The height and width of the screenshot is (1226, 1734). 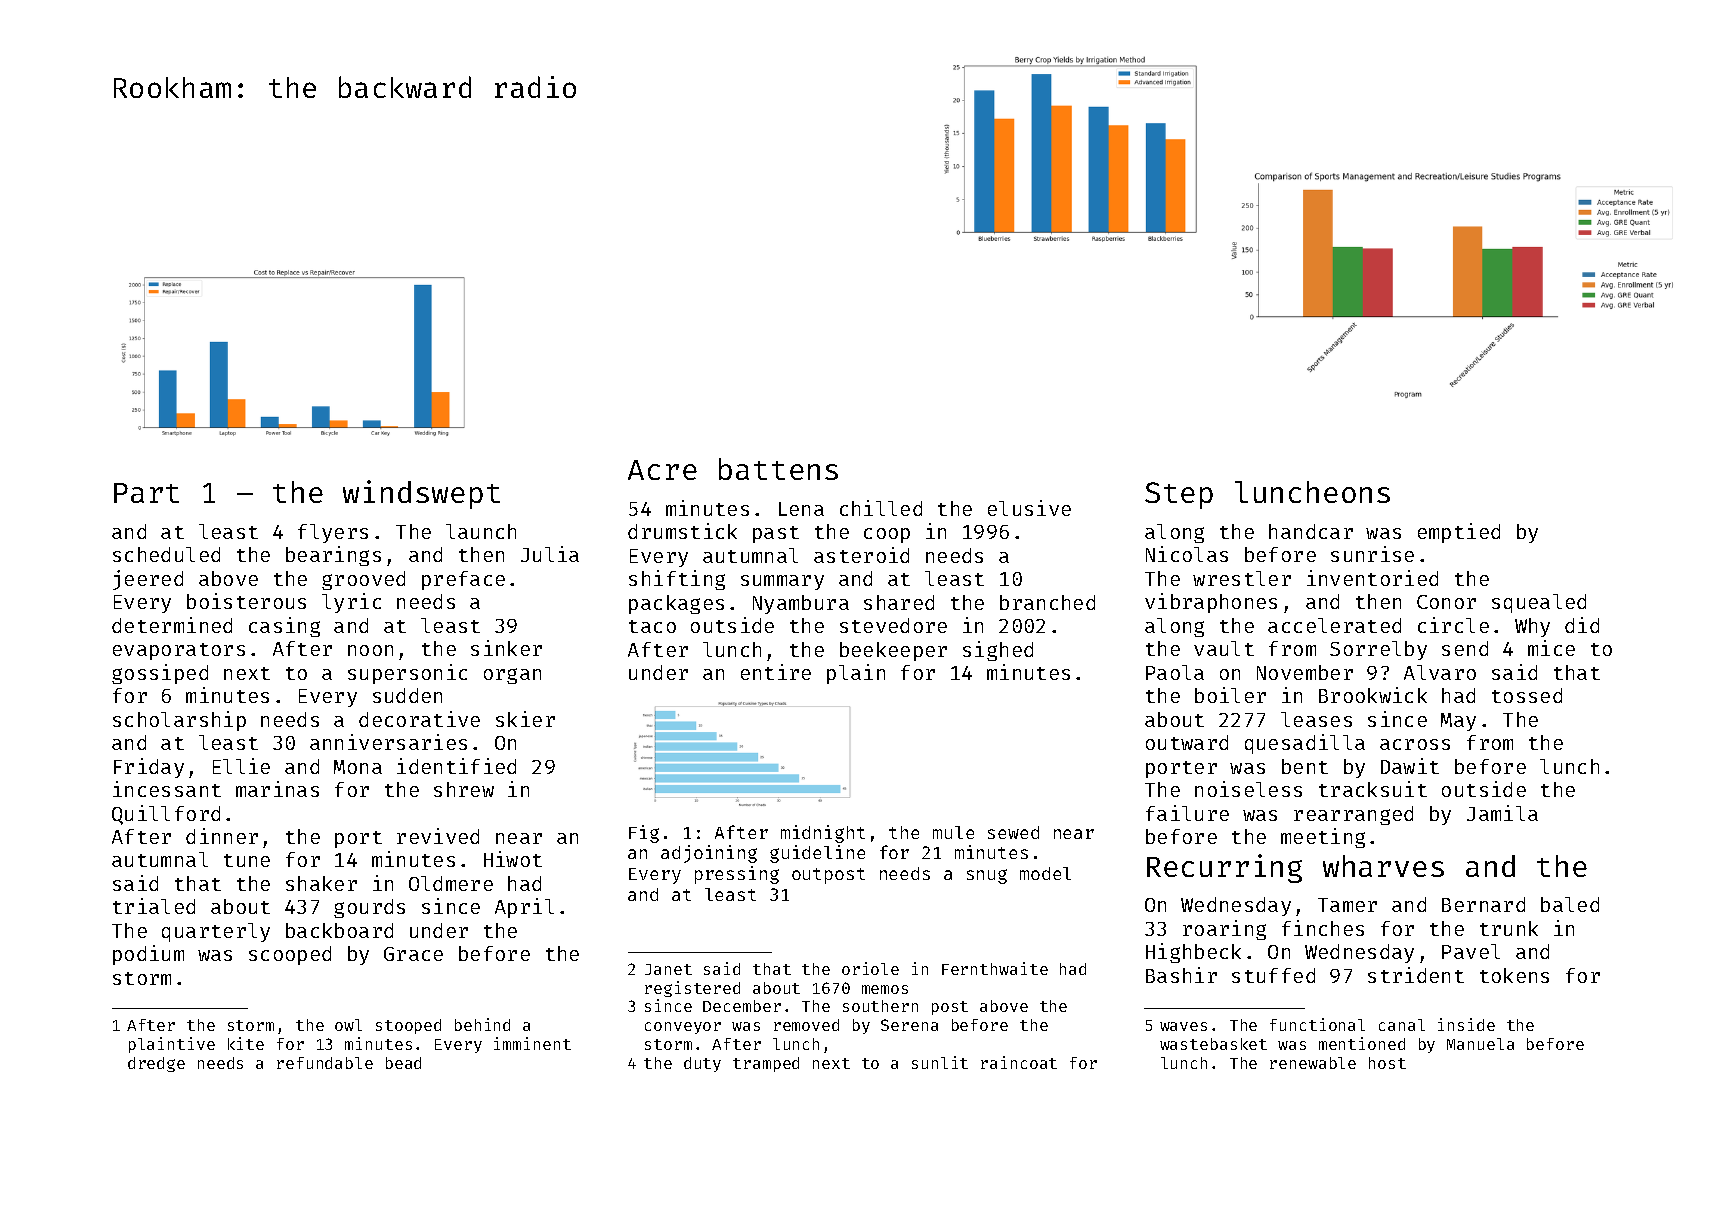 I want to click on kite, so click(x=246, y=1043).
